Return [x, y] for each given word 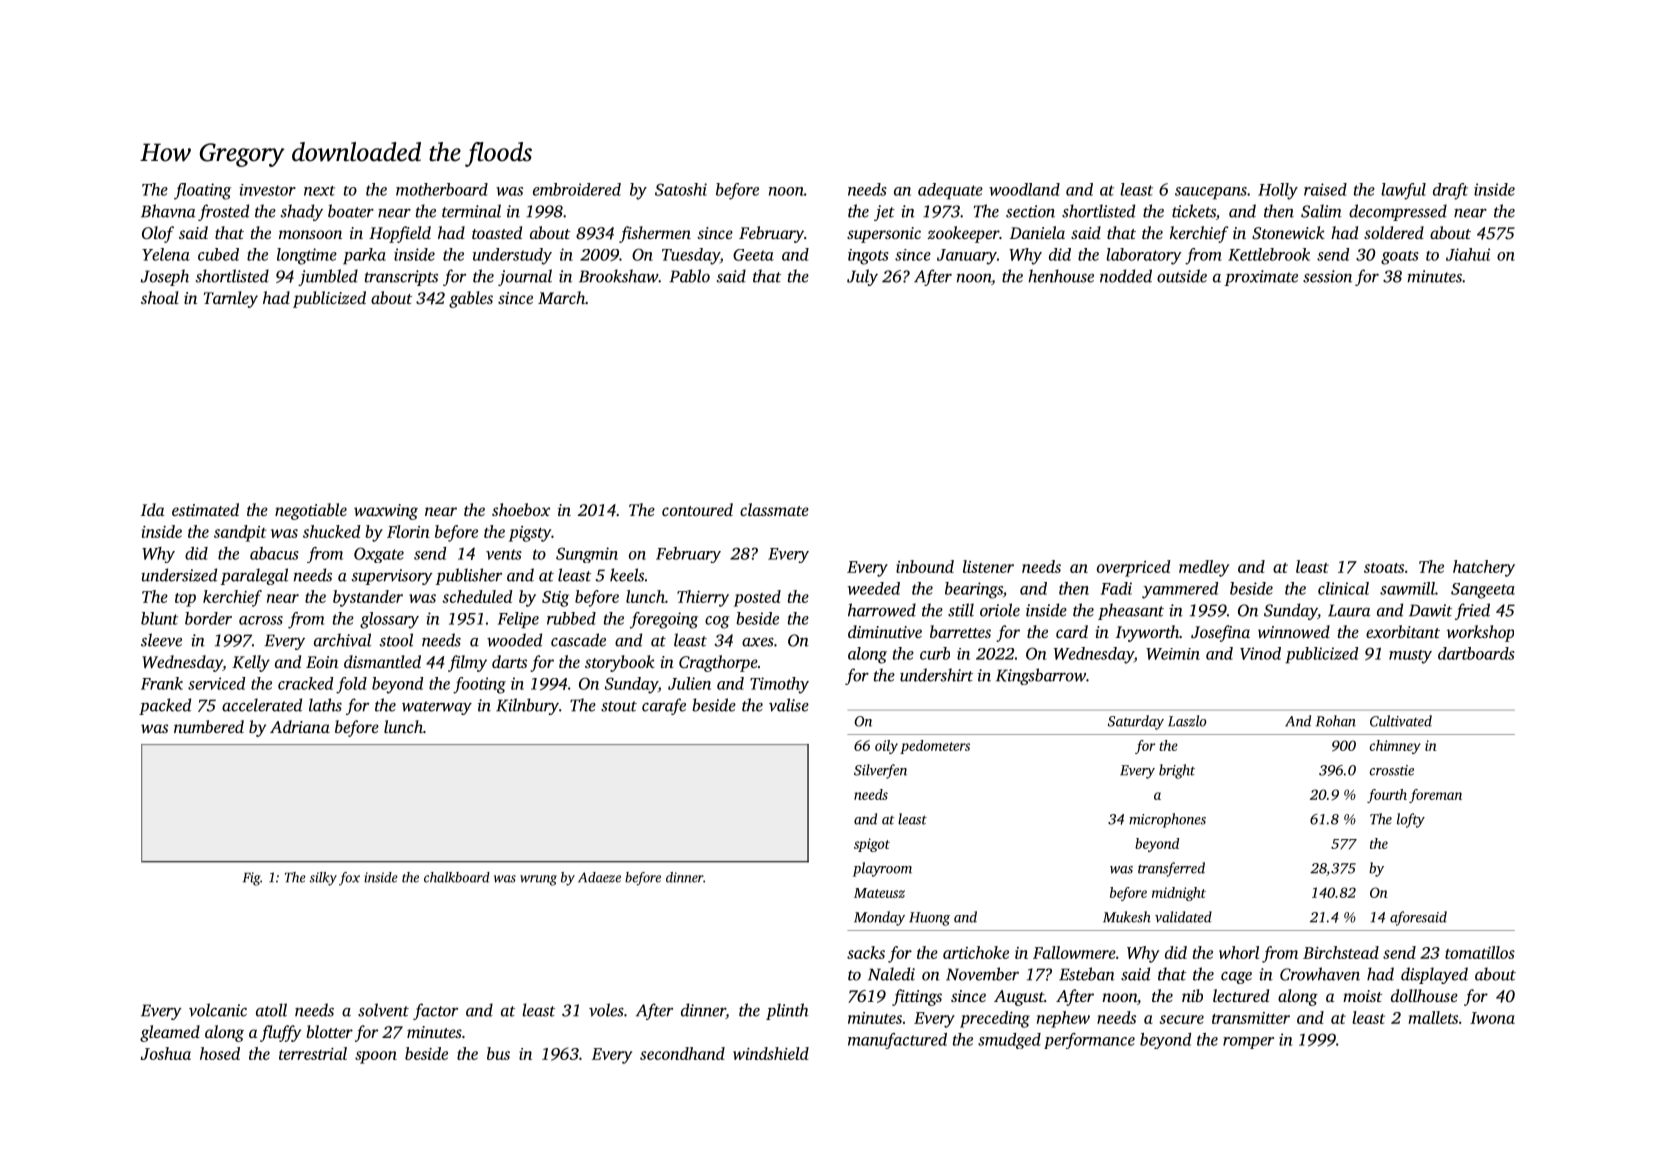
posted [757, 598]
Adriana [300, 726]
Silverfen [880, 771]
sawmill [1407, 588]
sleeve [161, 640]
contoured [697, 509]
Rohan [1336, 721]
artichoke [976, 952]
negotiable [311, 511]
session [1327, 276]
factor [435, 1011]
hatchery [1484, 568]
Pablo [689, 276]
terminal [471, 211]
